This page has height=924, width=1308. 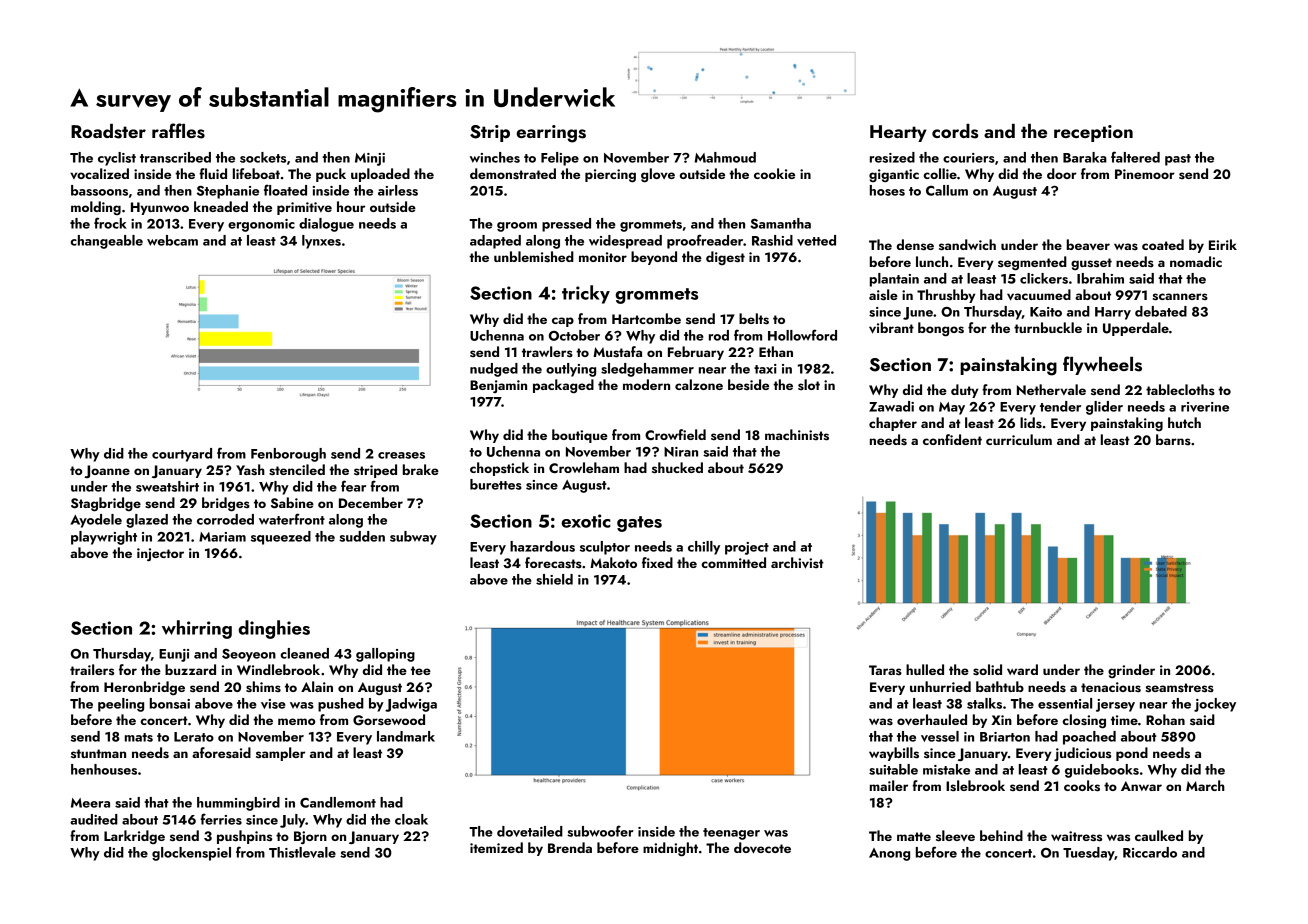 What do you see at coordinates (967, 244) in the page?
I see `sandwich` at bounding box center [967, 244].
